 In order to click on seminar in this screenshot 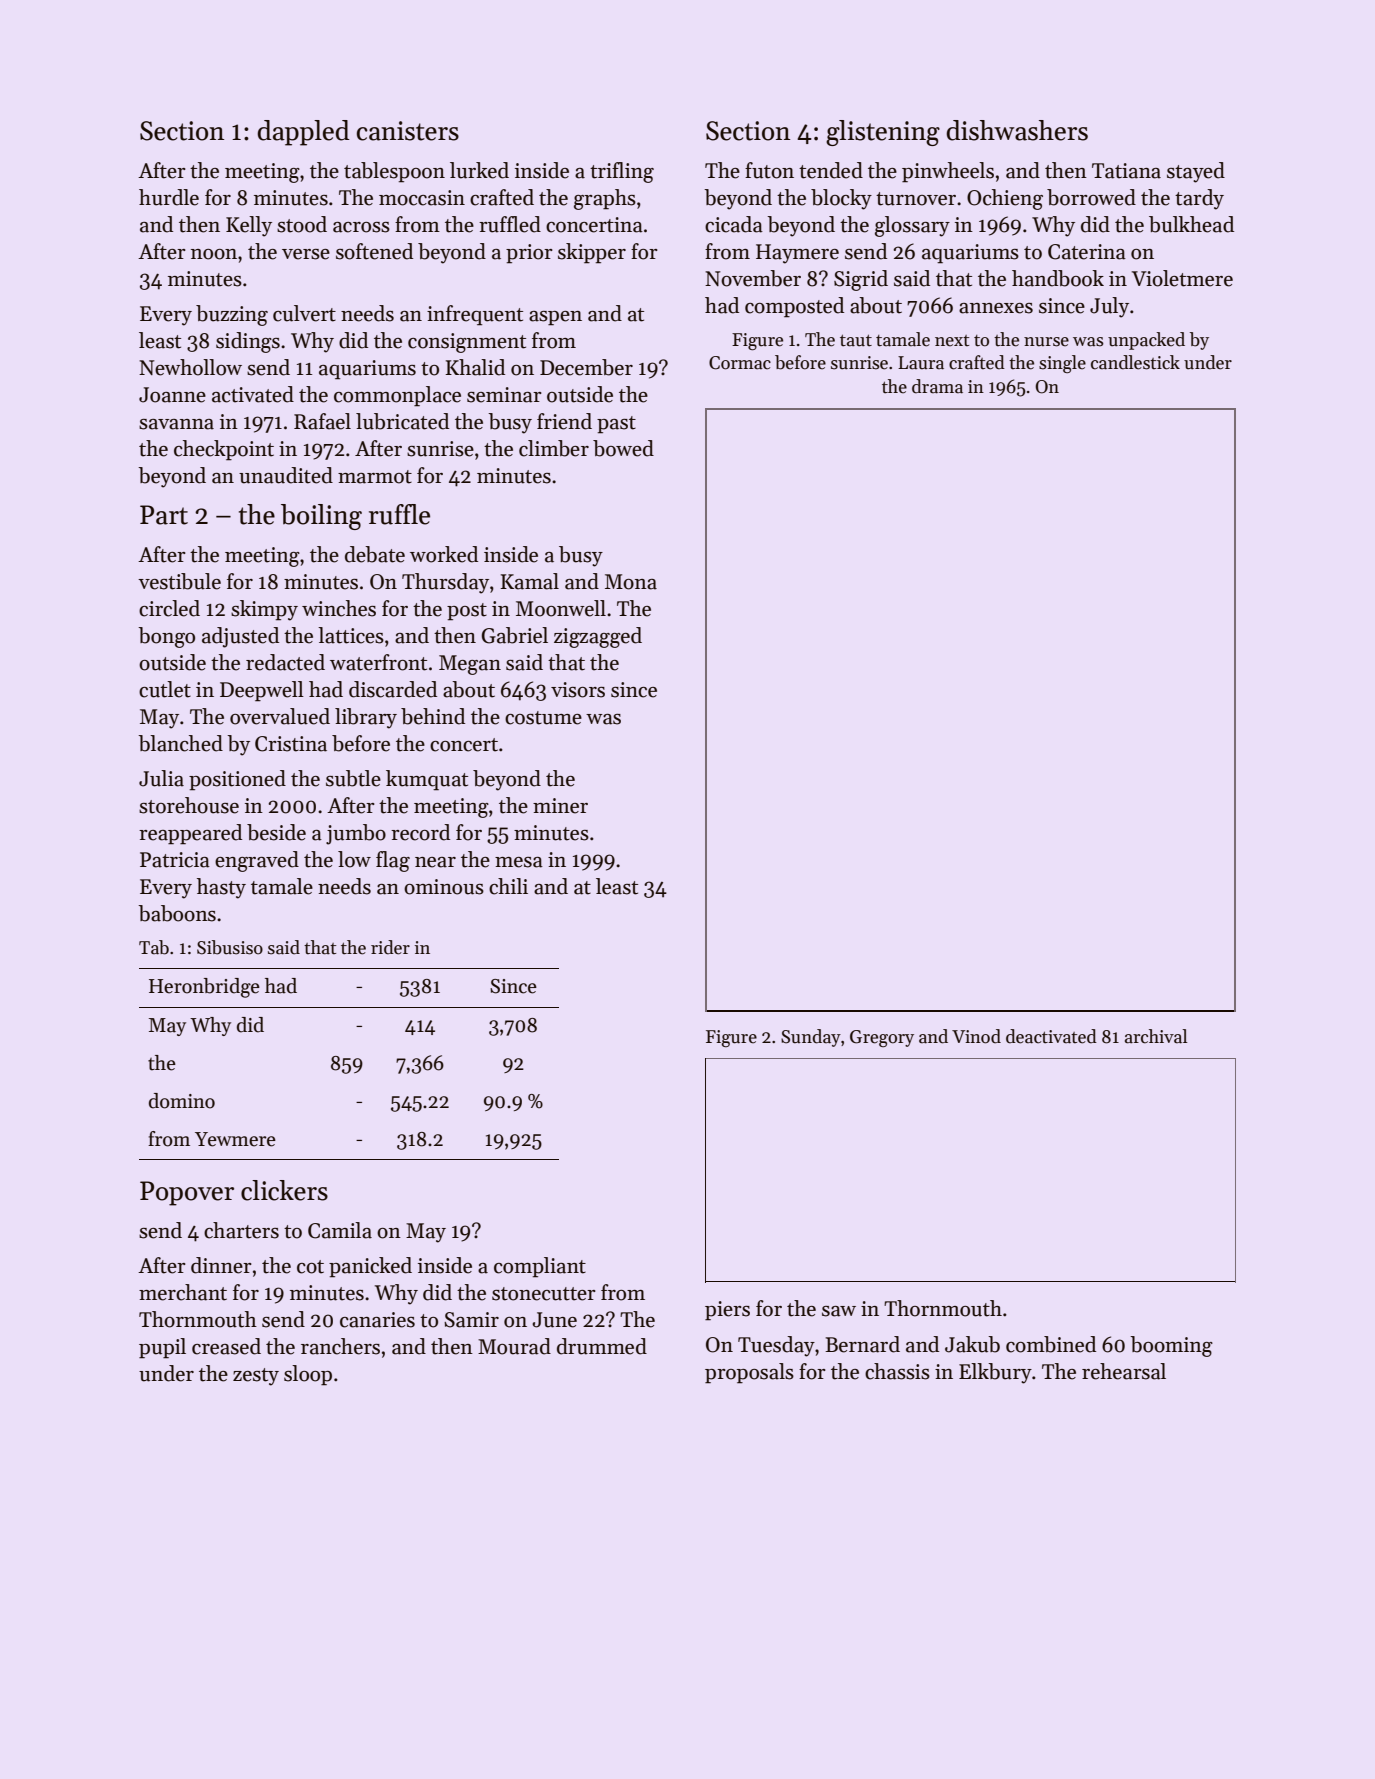, I will do `click(504, 395)`.
